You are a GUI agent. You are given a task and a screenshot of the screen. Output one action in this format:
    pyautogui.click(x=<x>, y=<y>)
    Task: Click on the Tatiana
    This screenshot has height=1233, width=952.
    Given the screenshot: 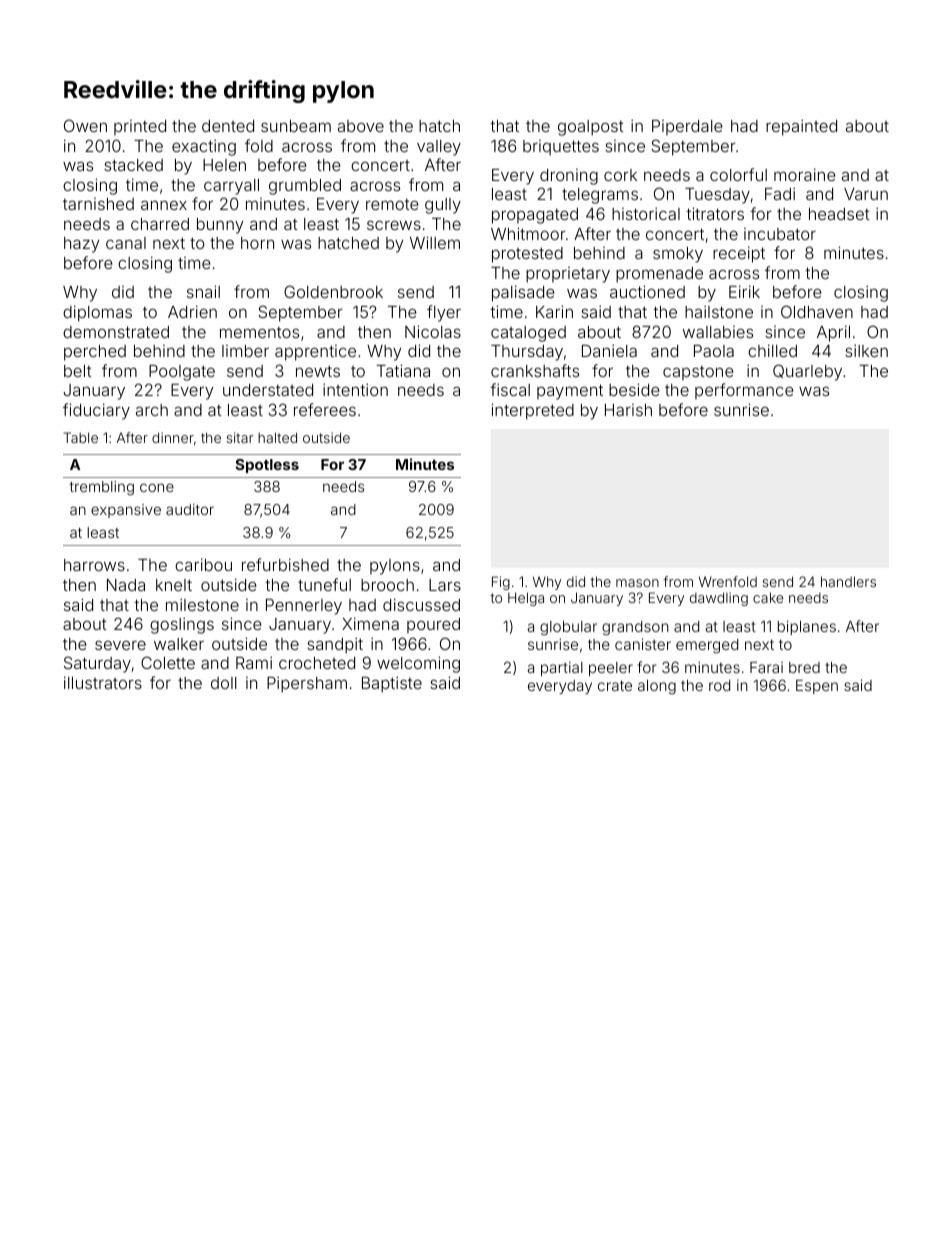 What is the action you would take?
    pyautogui.click(x=403, y=370)
